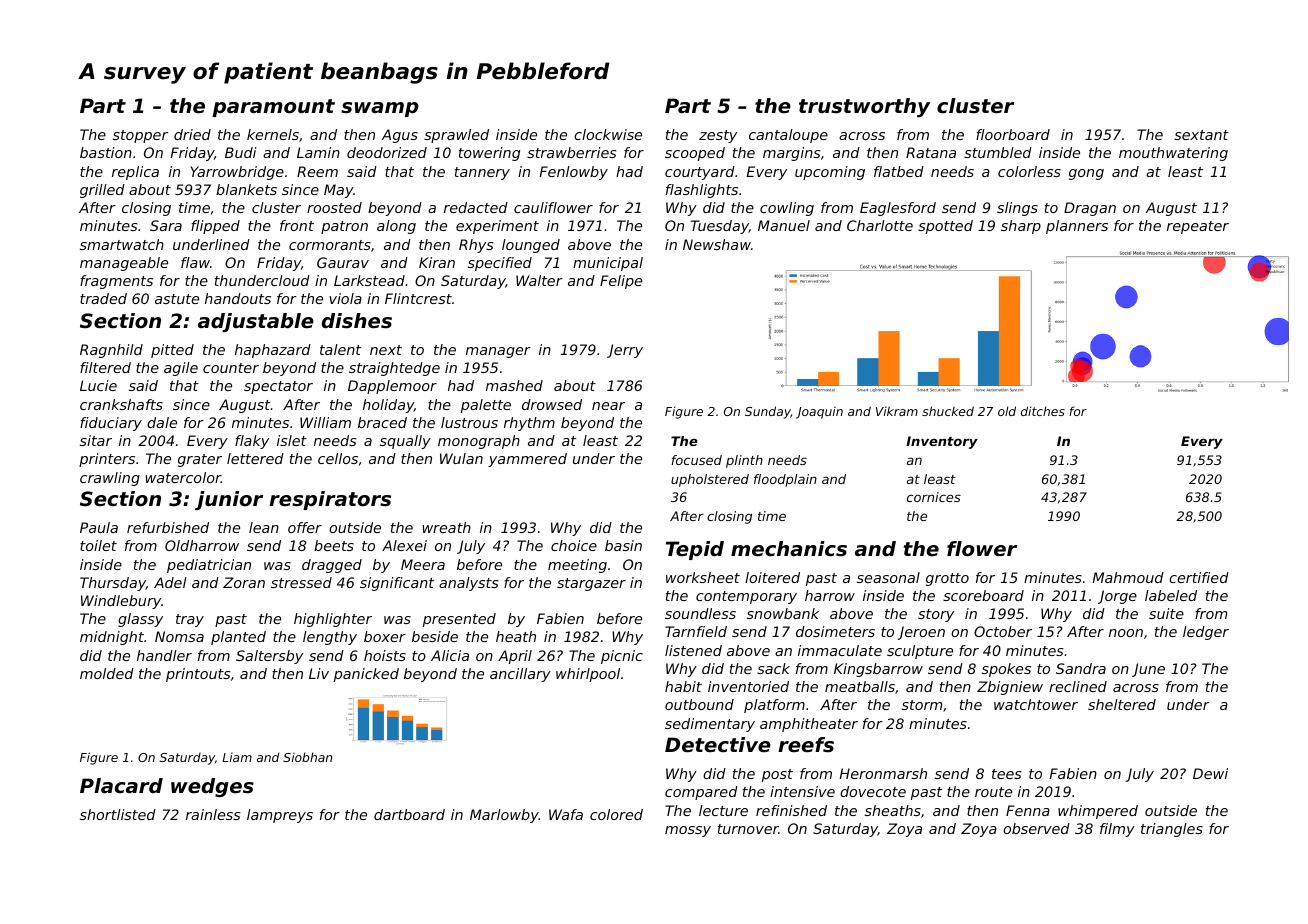 The image size is (1308, 924). What do you see at coordinates (819, 413) in the document?
I see `Joaquin` at bounding box center [819, 413].
